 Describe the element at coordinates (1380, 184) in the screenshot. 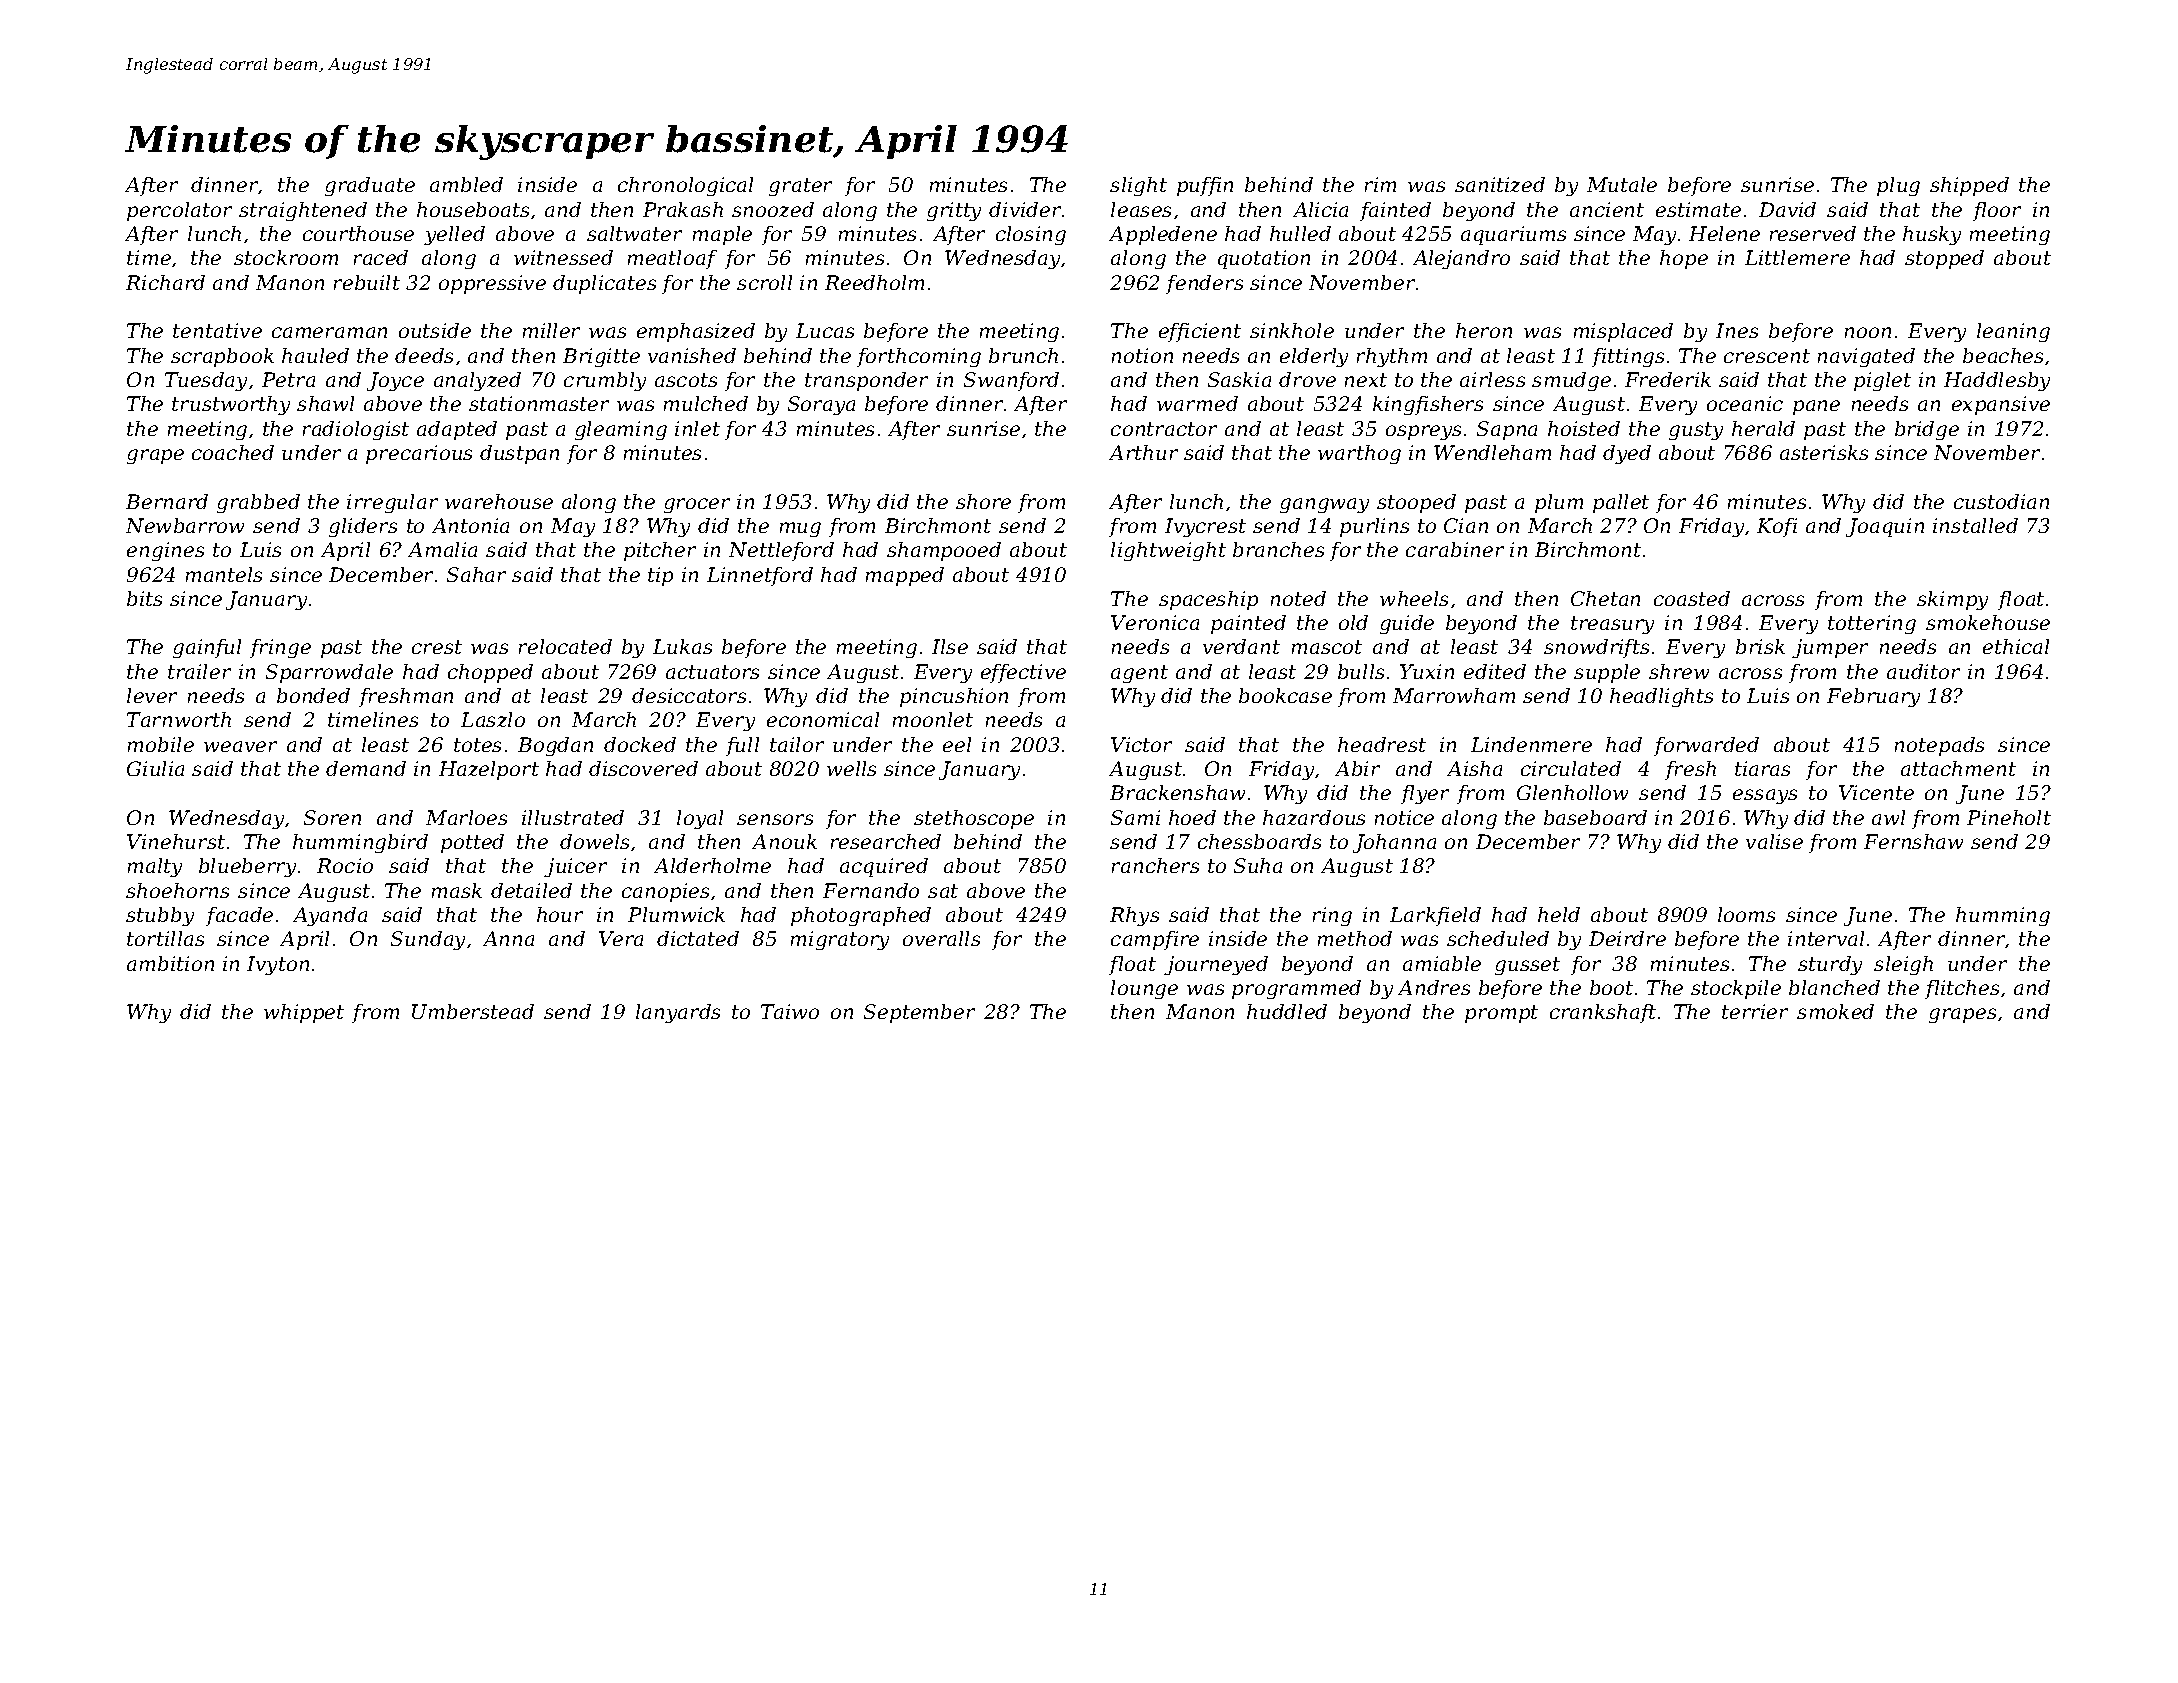

I see `rim` at that location.
